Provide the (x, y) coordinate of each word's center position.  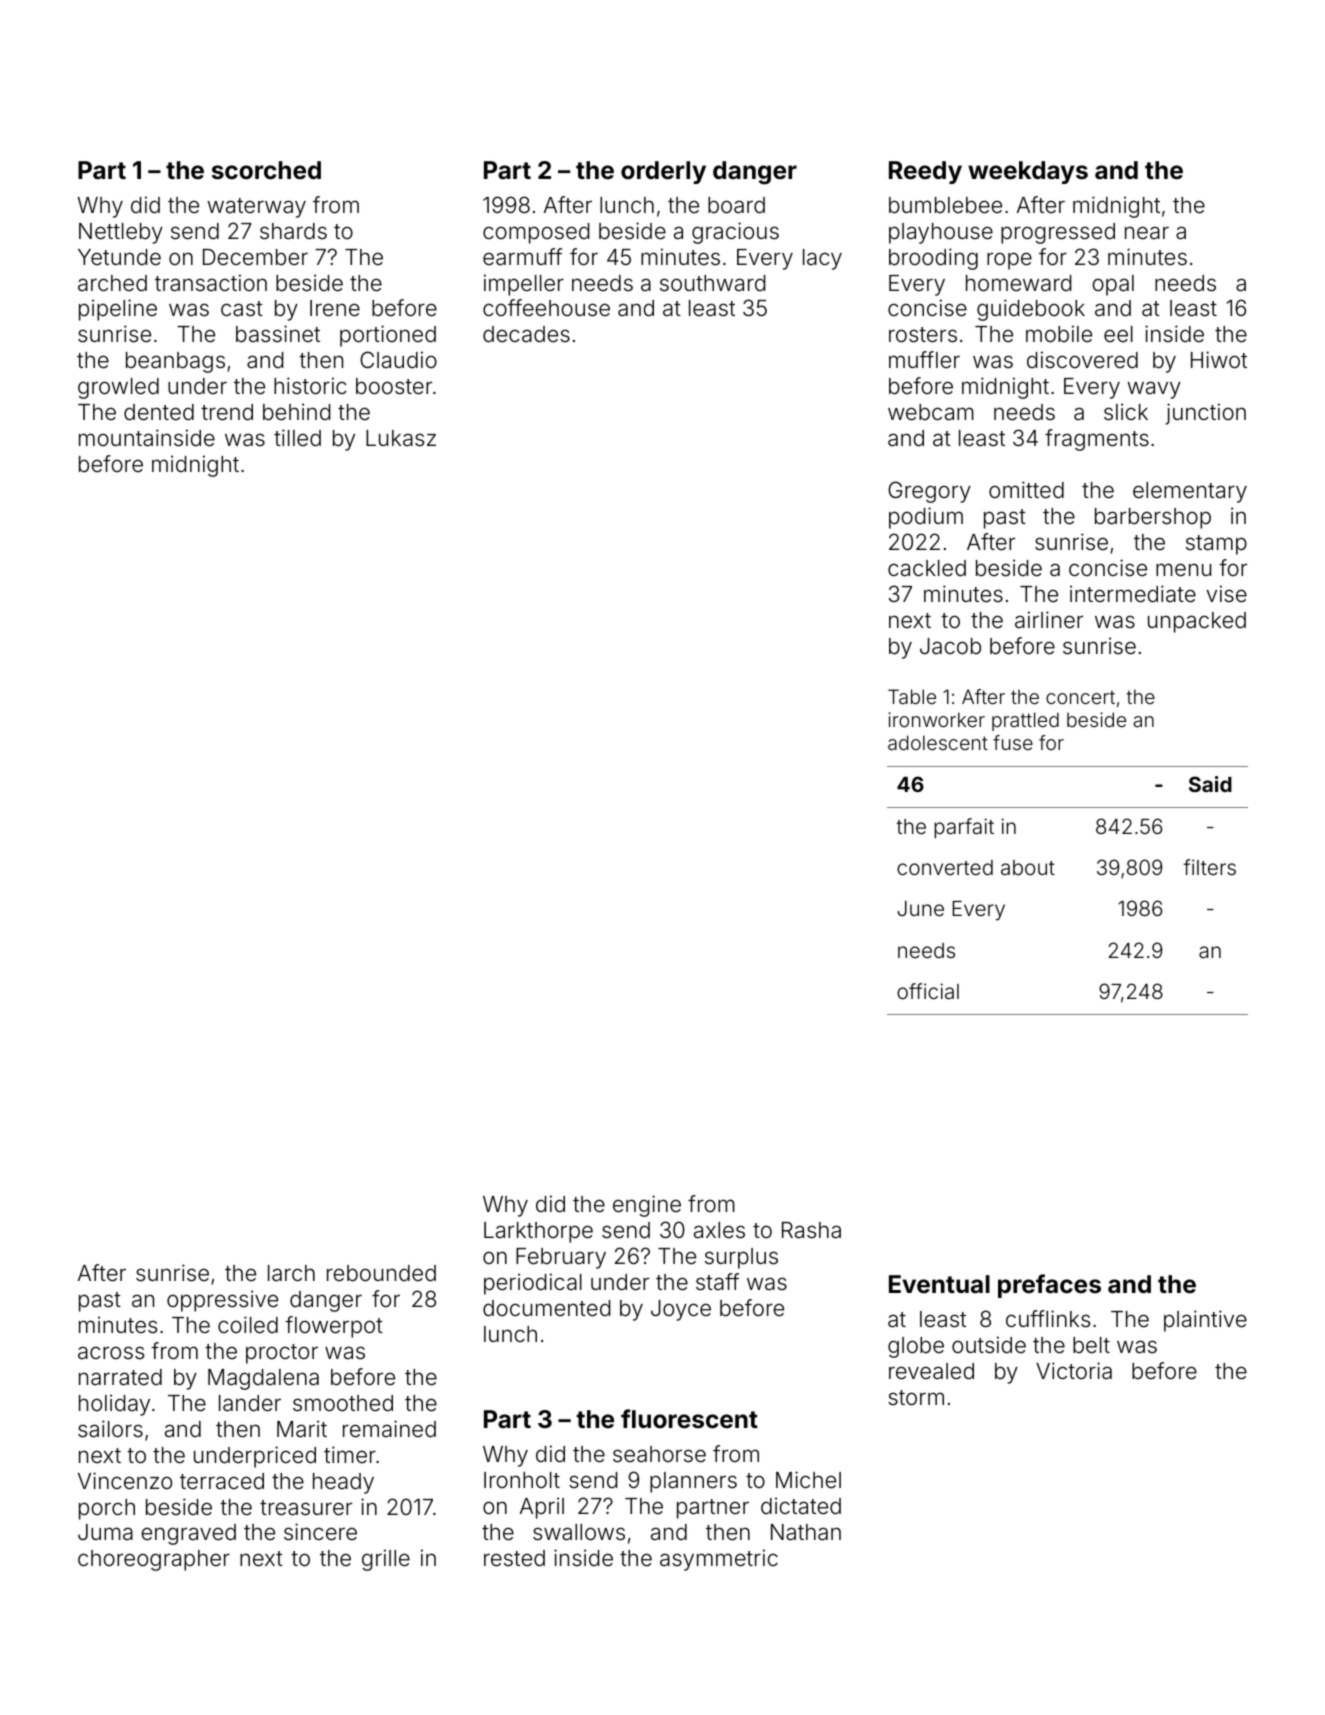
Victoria (1074, 1371)
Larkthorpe (538, 1232)
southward (712, 283)
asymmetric (719, 1560)
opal (1113, 285)
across (111, 1353)
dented (159, 412)
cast (242, 309)
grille (386, 1560)
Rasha (811, 1230)
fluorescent (689, 1419)
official (928, 991)
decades (526, 334)
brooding (933, 259)
